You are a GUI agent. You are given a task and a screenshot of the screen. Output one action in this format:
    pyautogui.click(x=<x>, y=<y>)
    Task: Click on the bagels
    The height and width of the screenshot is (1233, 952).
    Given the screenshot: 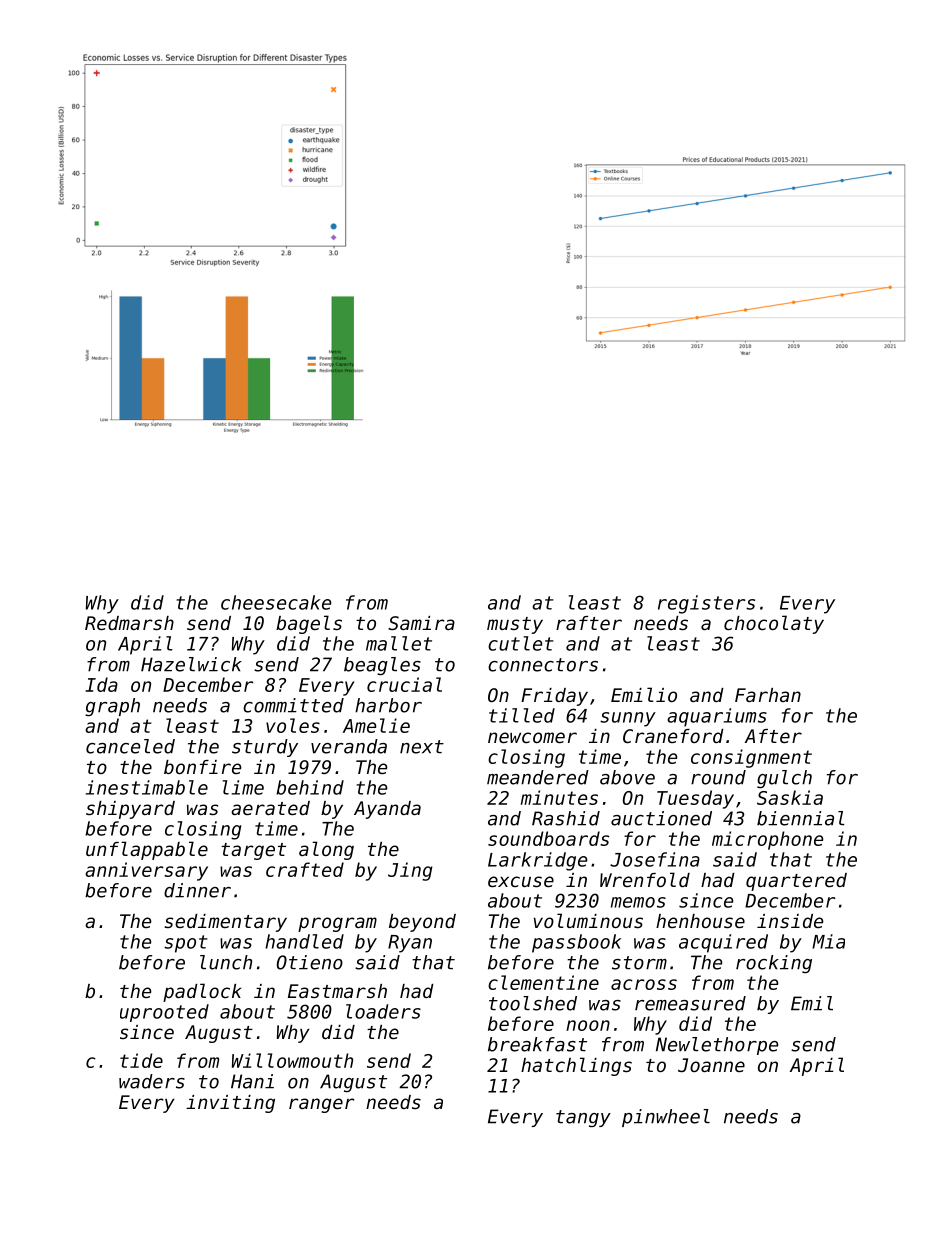 What is the action you would take?
    pyautogui.click(x=309, y=624)
